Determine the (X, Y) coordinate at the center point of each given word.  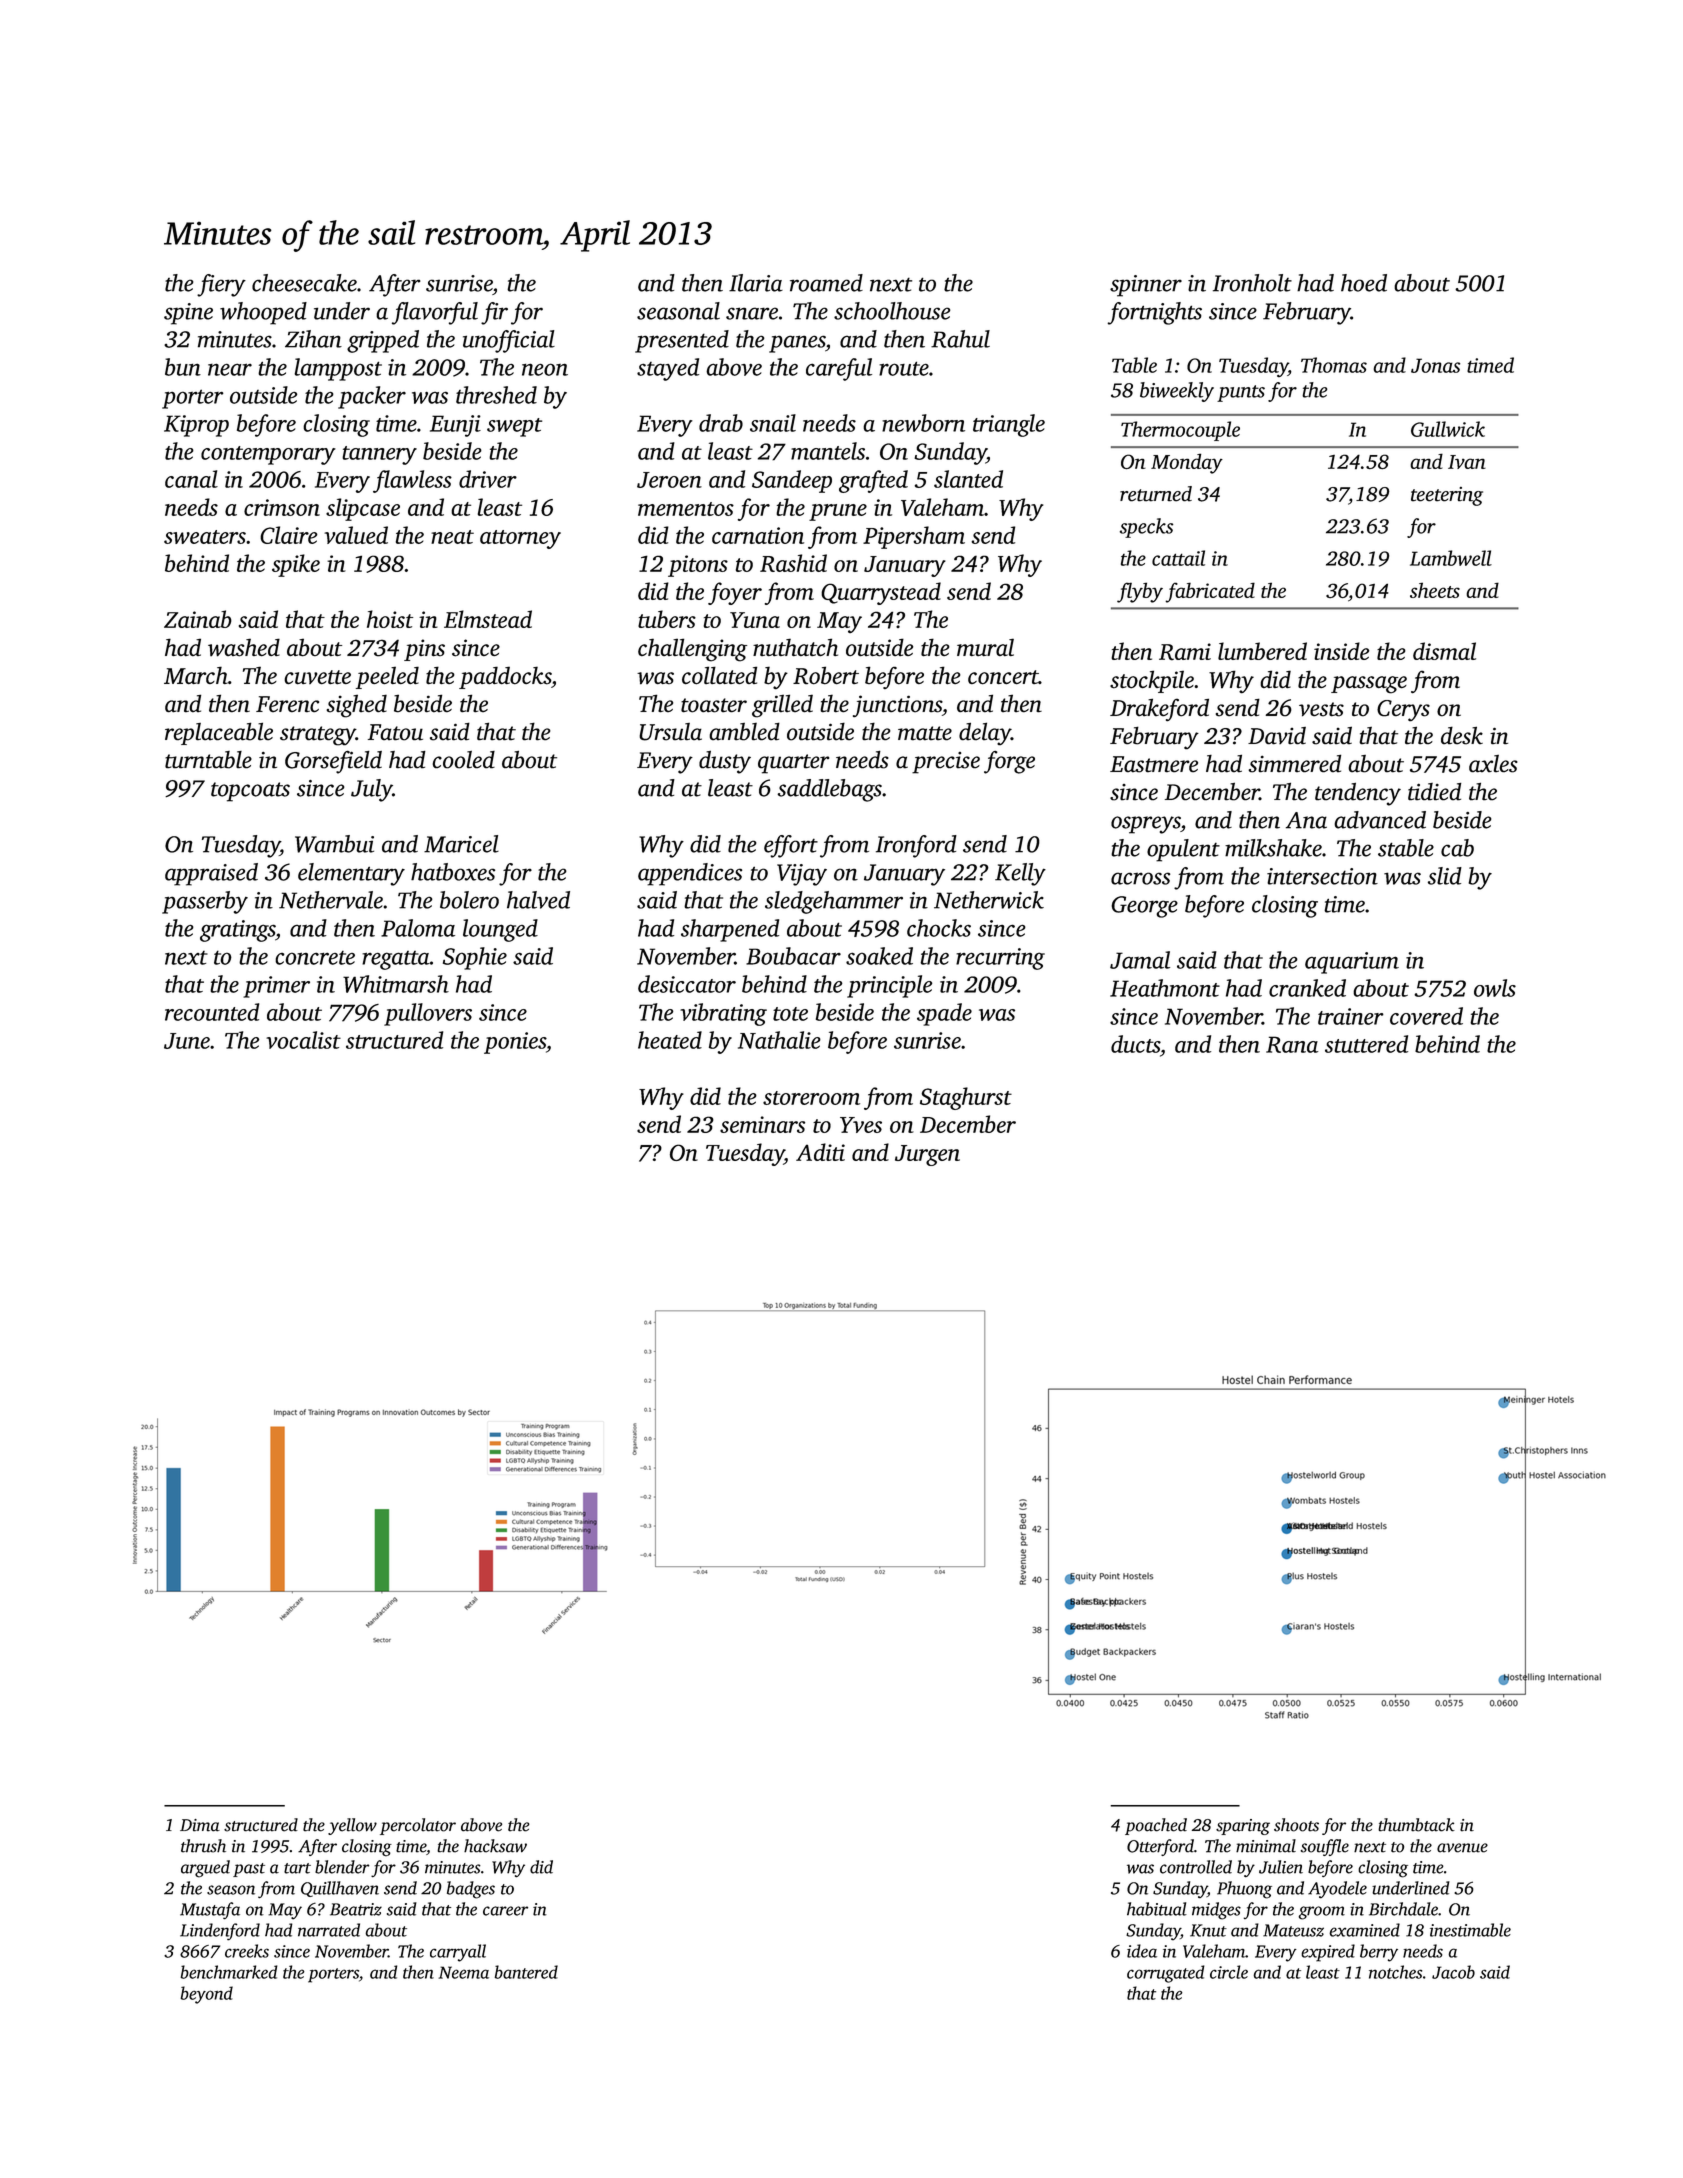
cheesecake (304, 283)
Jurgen (927, 1155)
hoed (1364, 283)
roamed (826, 283)
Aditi (820, 1152)
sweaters (205, 537)
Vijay (802, 875)
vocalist (303, 1040)
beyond (206, 1995)
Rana (1292, 1044)
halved (538, 900)
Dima (200, 1825)
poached (1156, 1826)
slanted (968, 479)
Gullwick (1448, 429)
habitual (1157, 1909)
